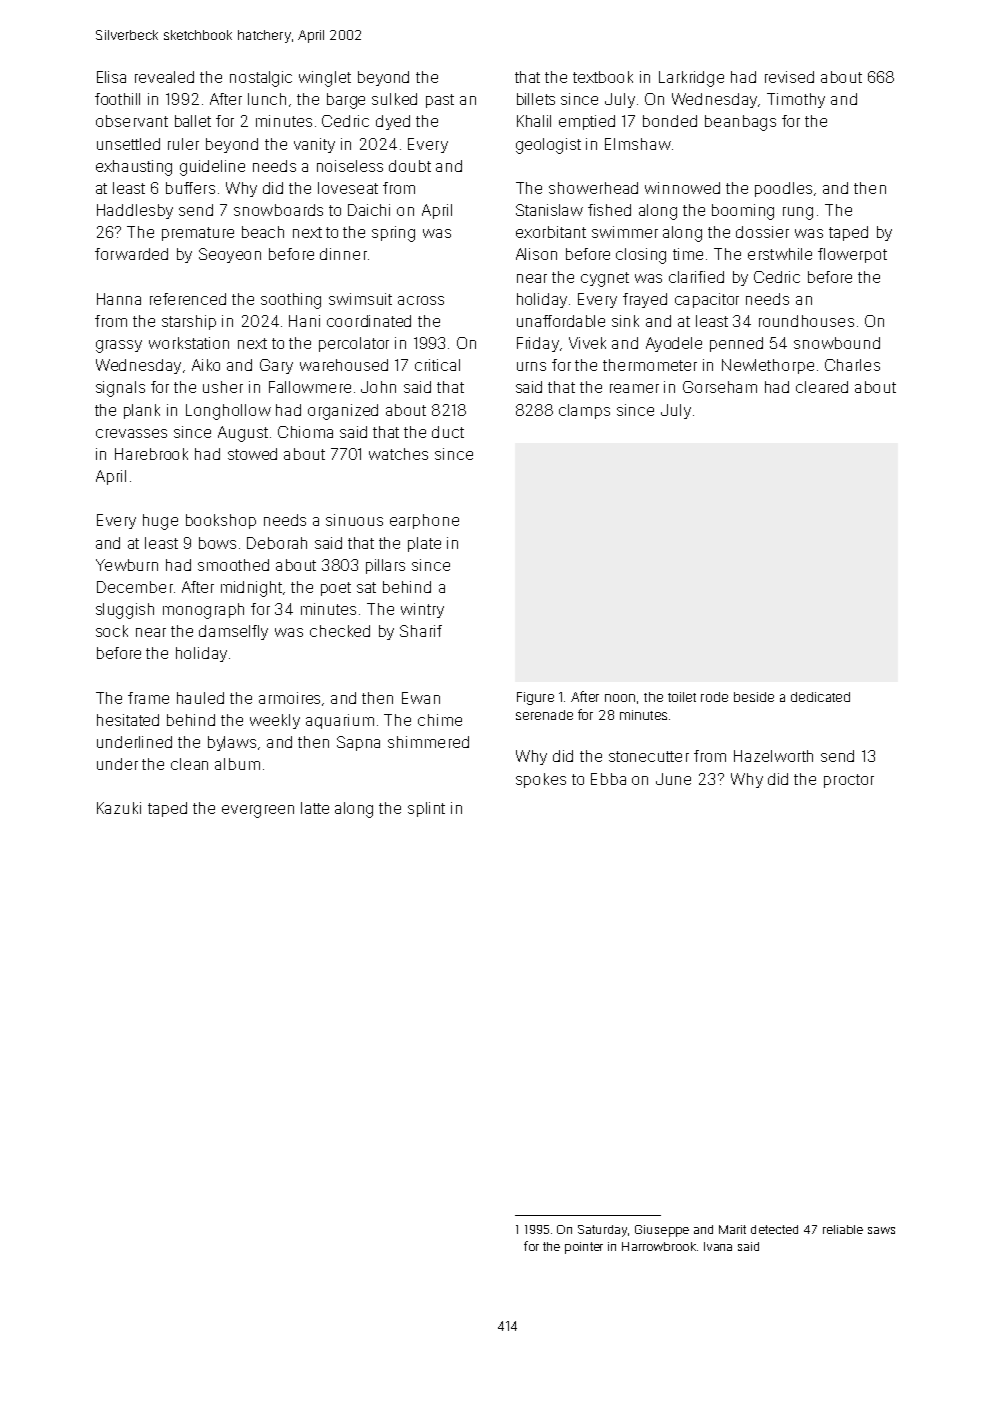 The image size is (993, 1410). What do you see at coordinates (325, 79) in the screenshot?
I see `winglet` at bounding box center [325, 79].
